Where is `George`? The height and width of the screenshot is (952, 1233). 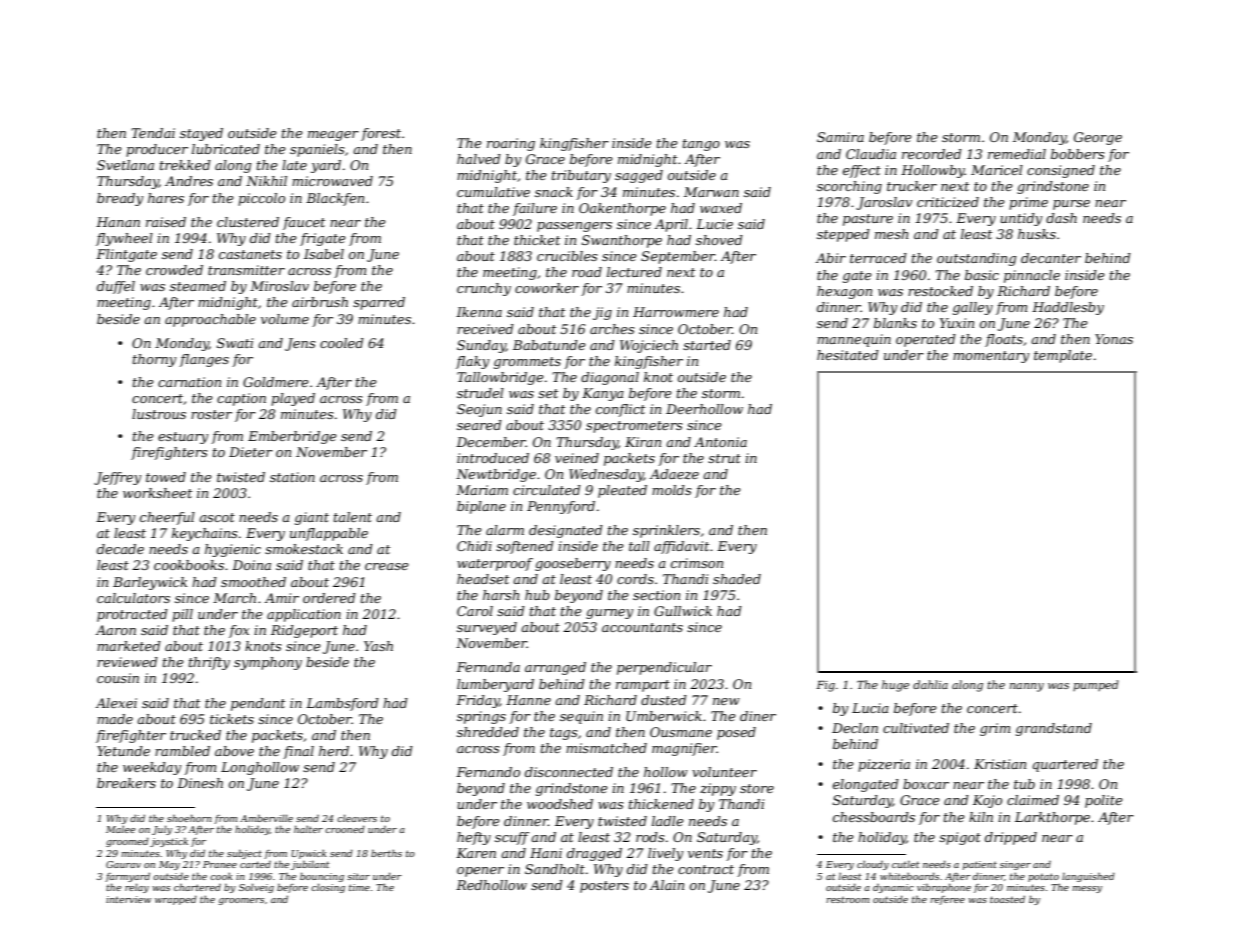 George is located at coordinates (1098, 138).
